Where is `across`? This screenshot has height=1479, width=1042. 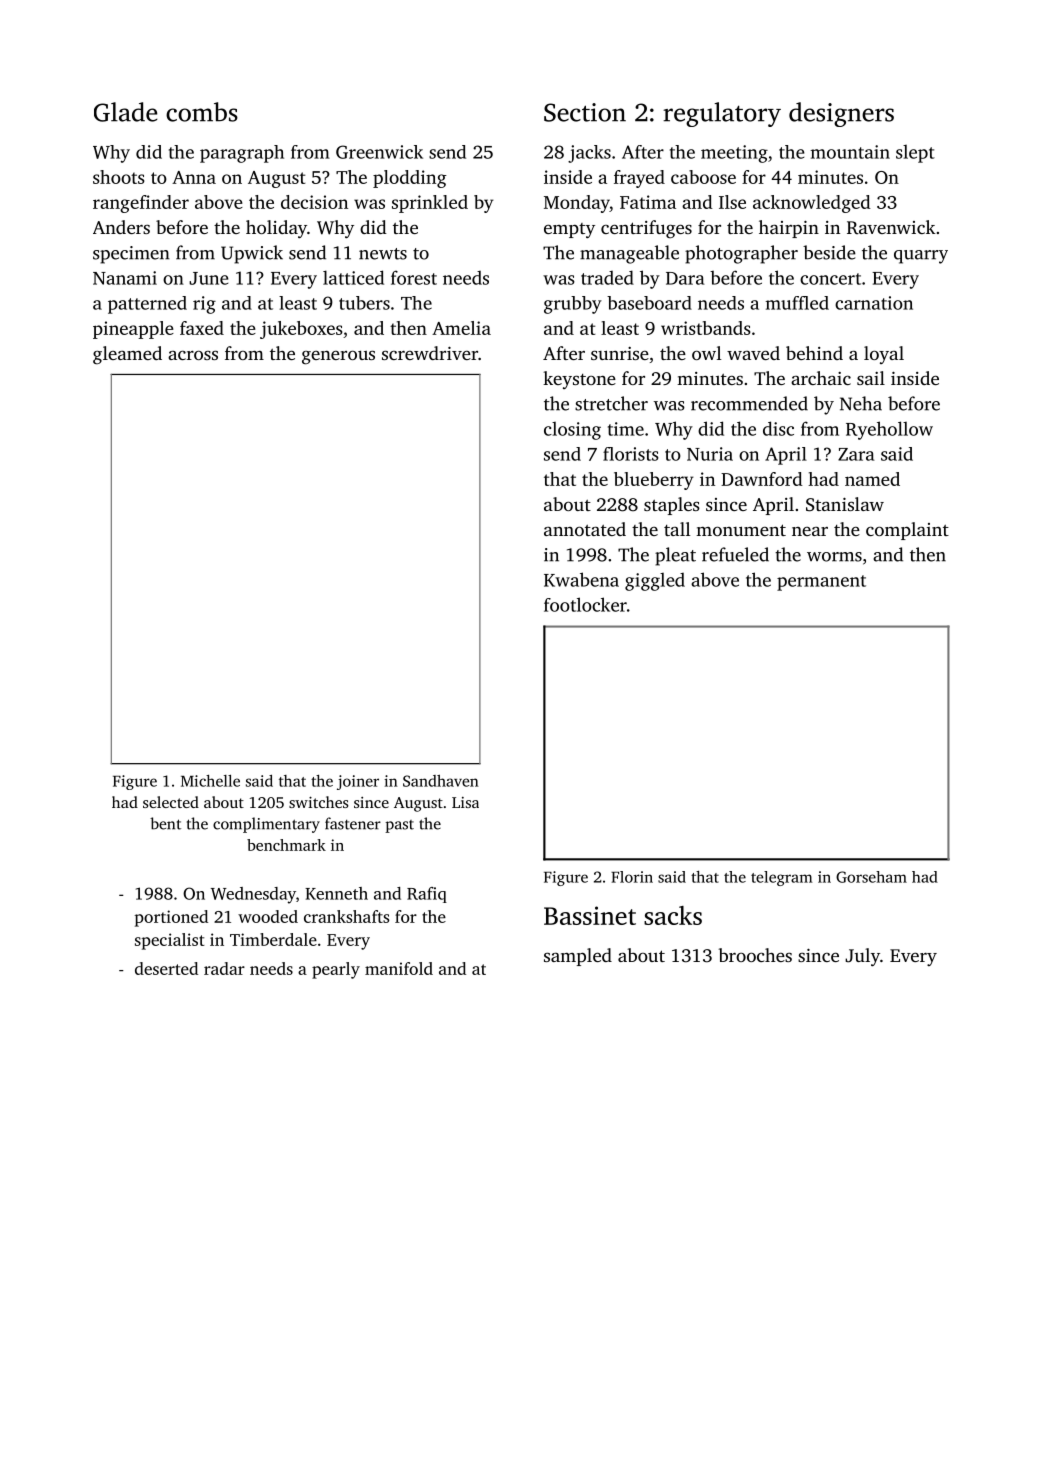 across is located at coordinates (193, 355).
